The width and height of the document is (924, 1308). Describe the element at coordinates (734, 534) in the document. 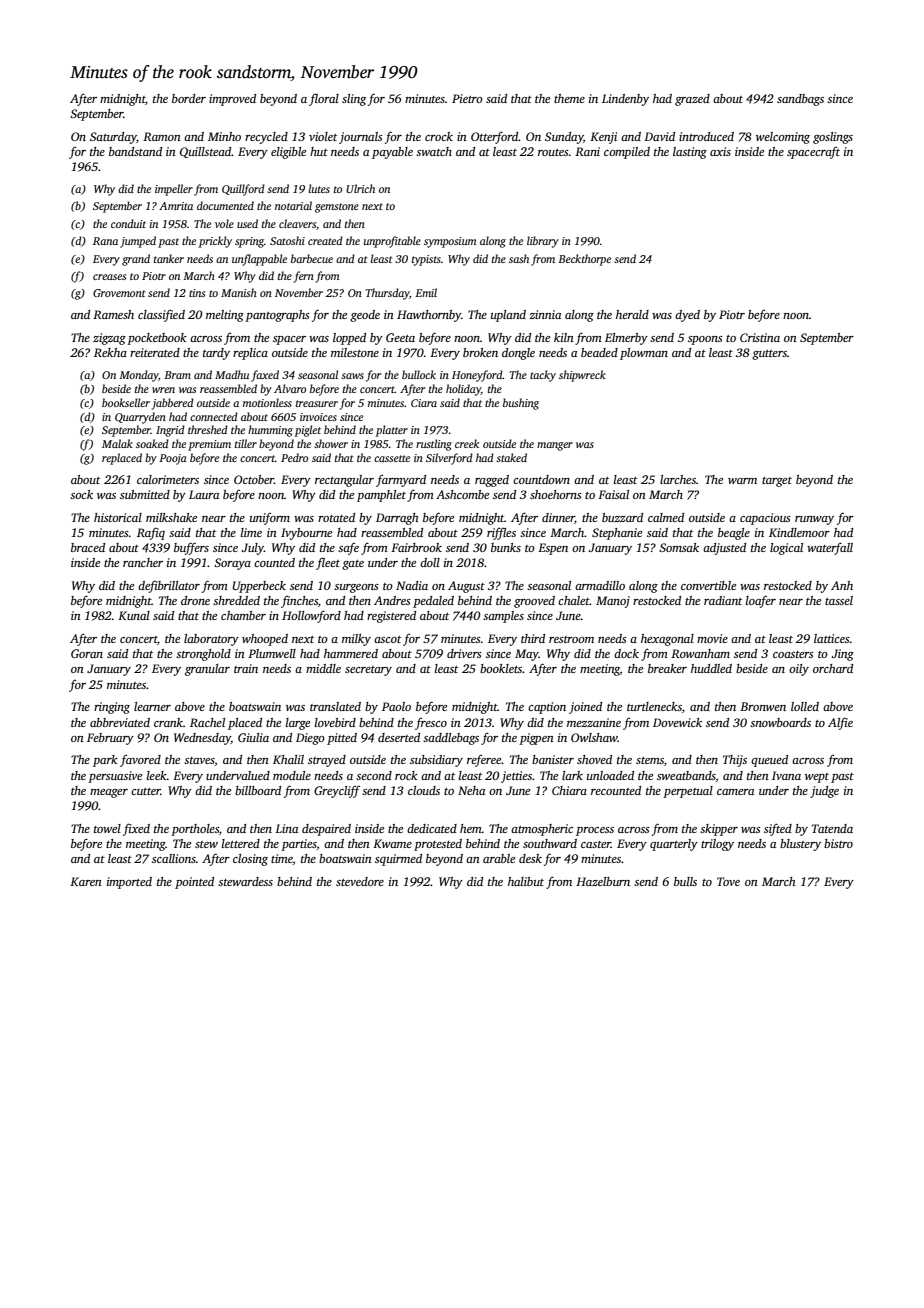

I see `beagle` at that location.
